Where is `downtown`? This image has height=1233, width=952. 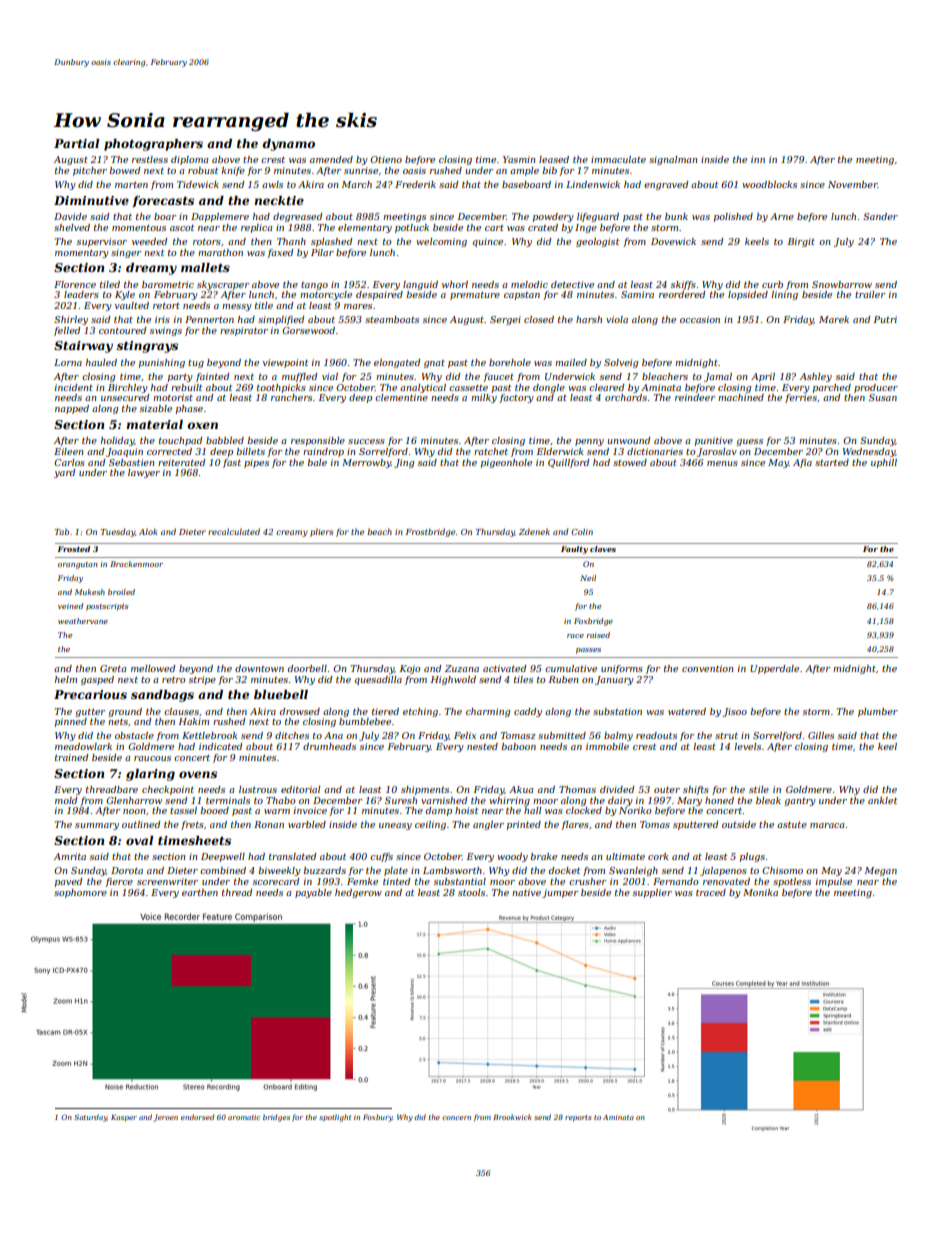
downtown is located at coordinates (259, 668).
